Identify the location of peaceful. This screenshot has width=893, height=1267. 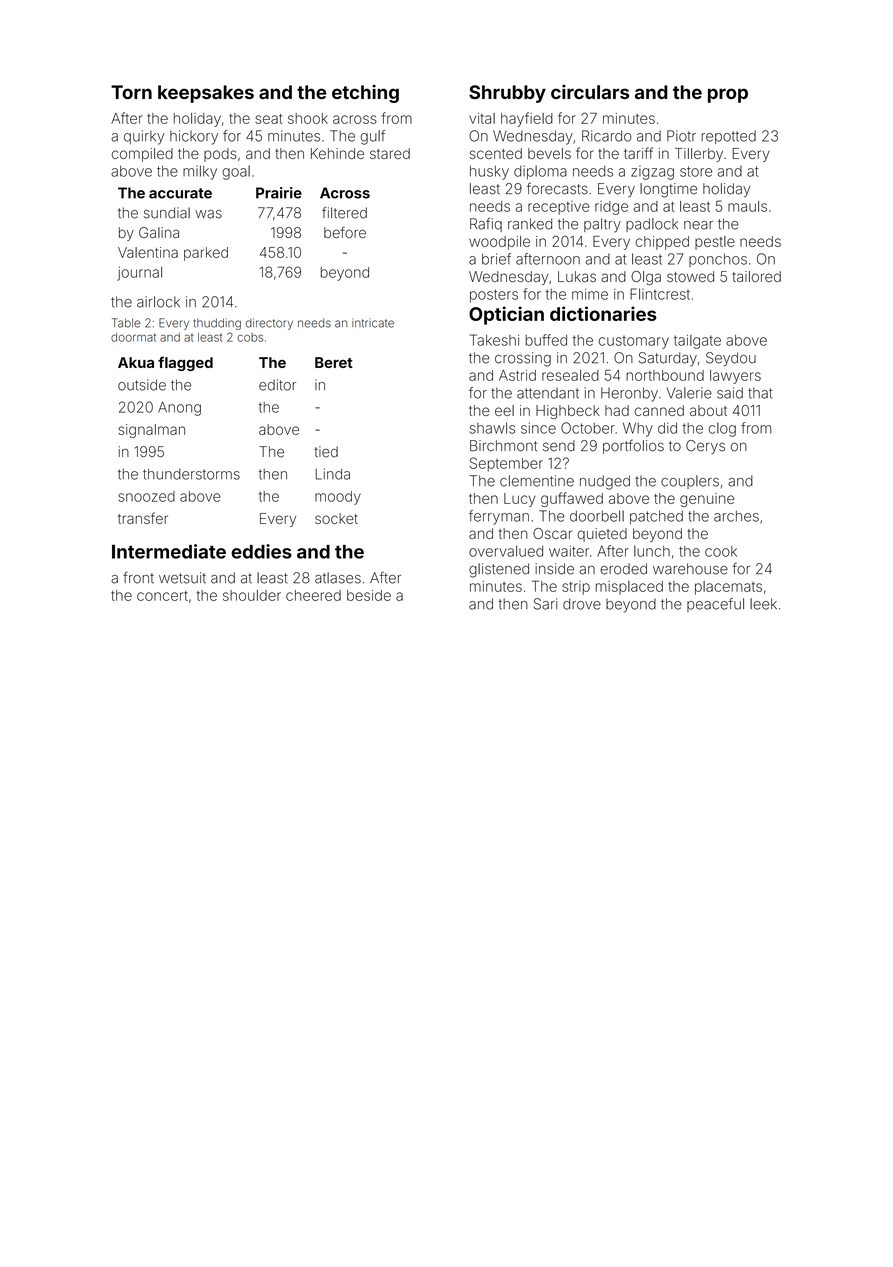
(715, 605).
